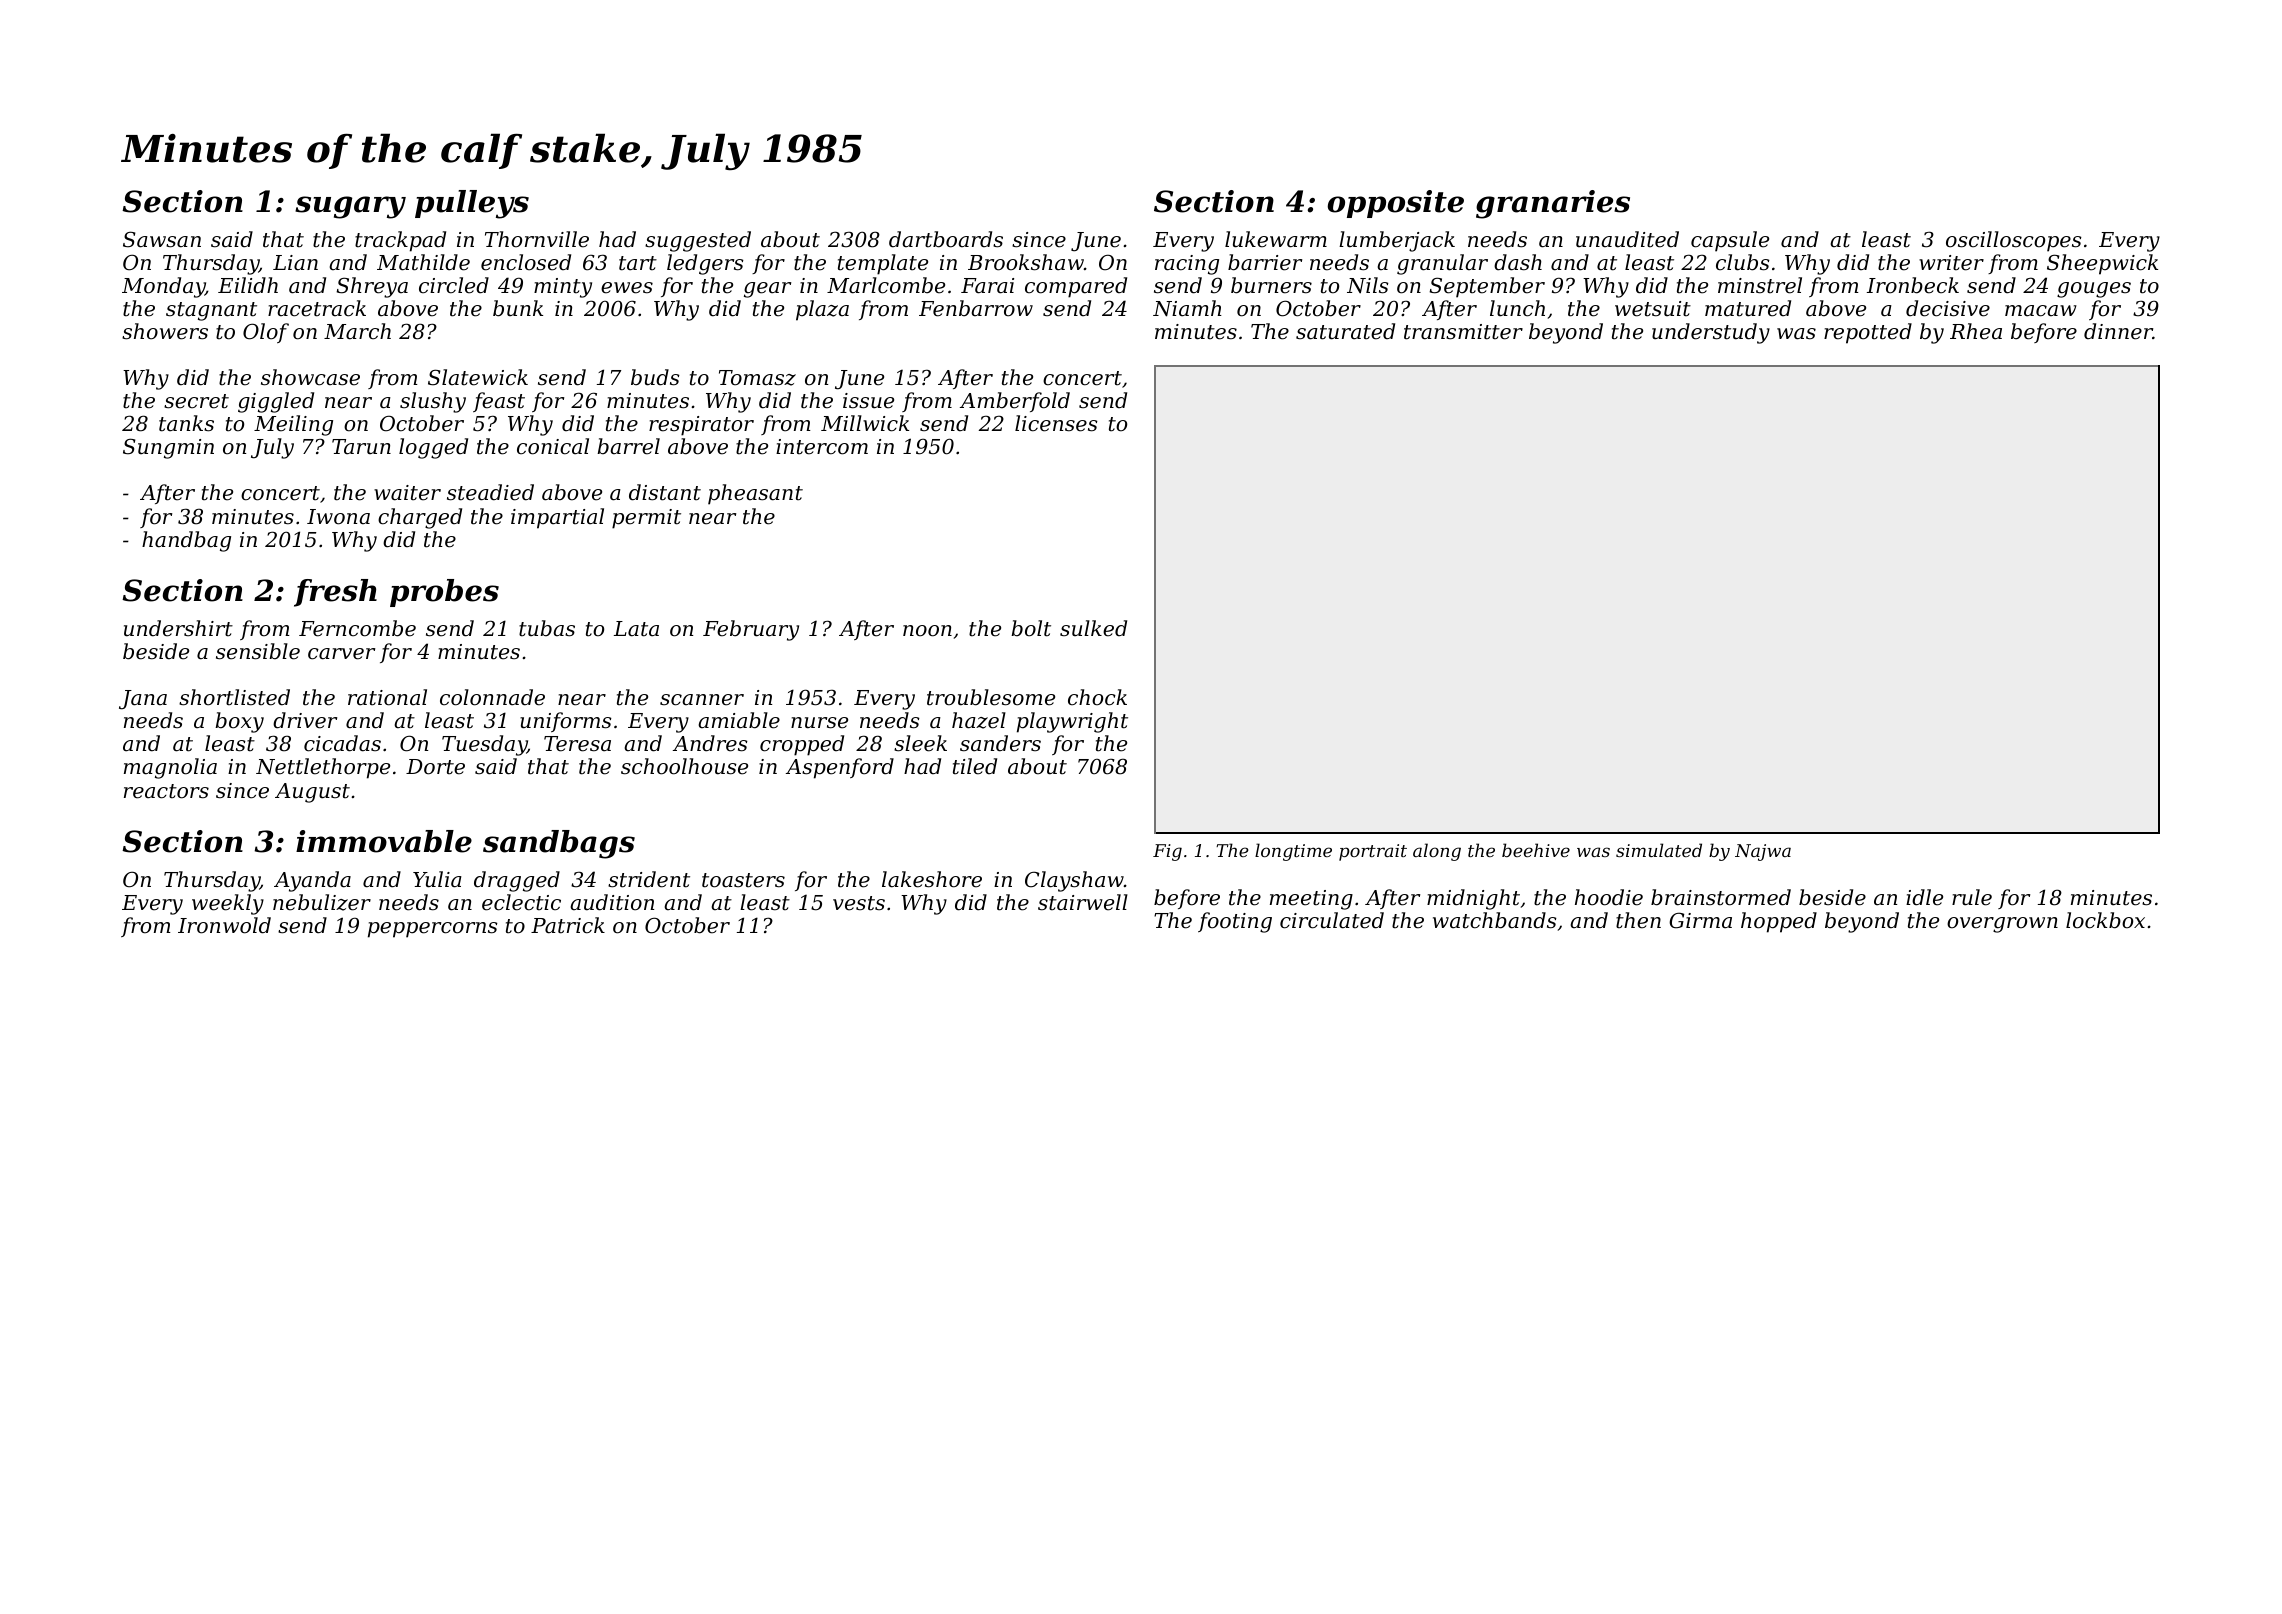 The width and height of the document is (2282, 1614). I want to click on Patrick, so click(568, 925).
